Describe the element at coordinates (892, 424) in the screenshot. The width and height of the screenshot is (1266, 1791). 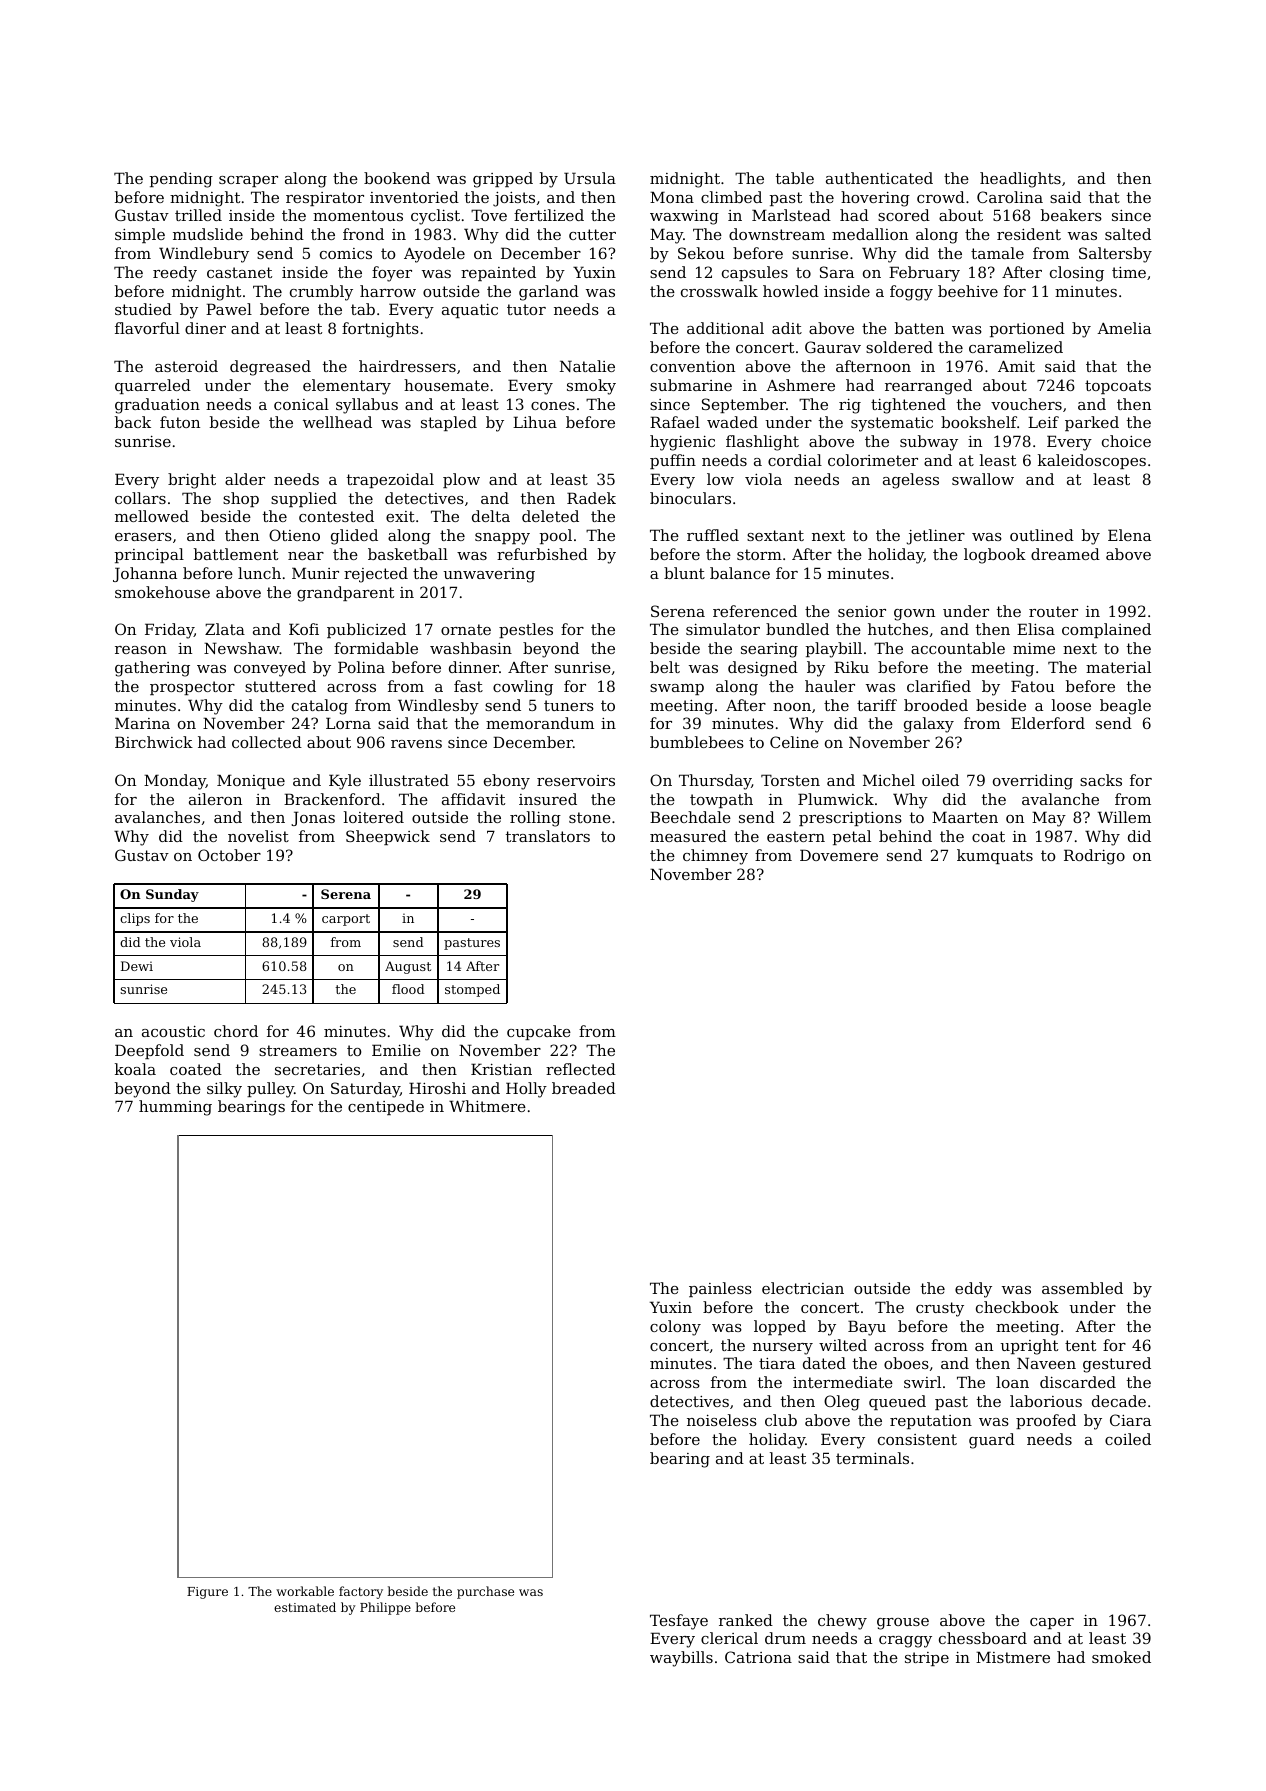
I see `systematic` at that location.
